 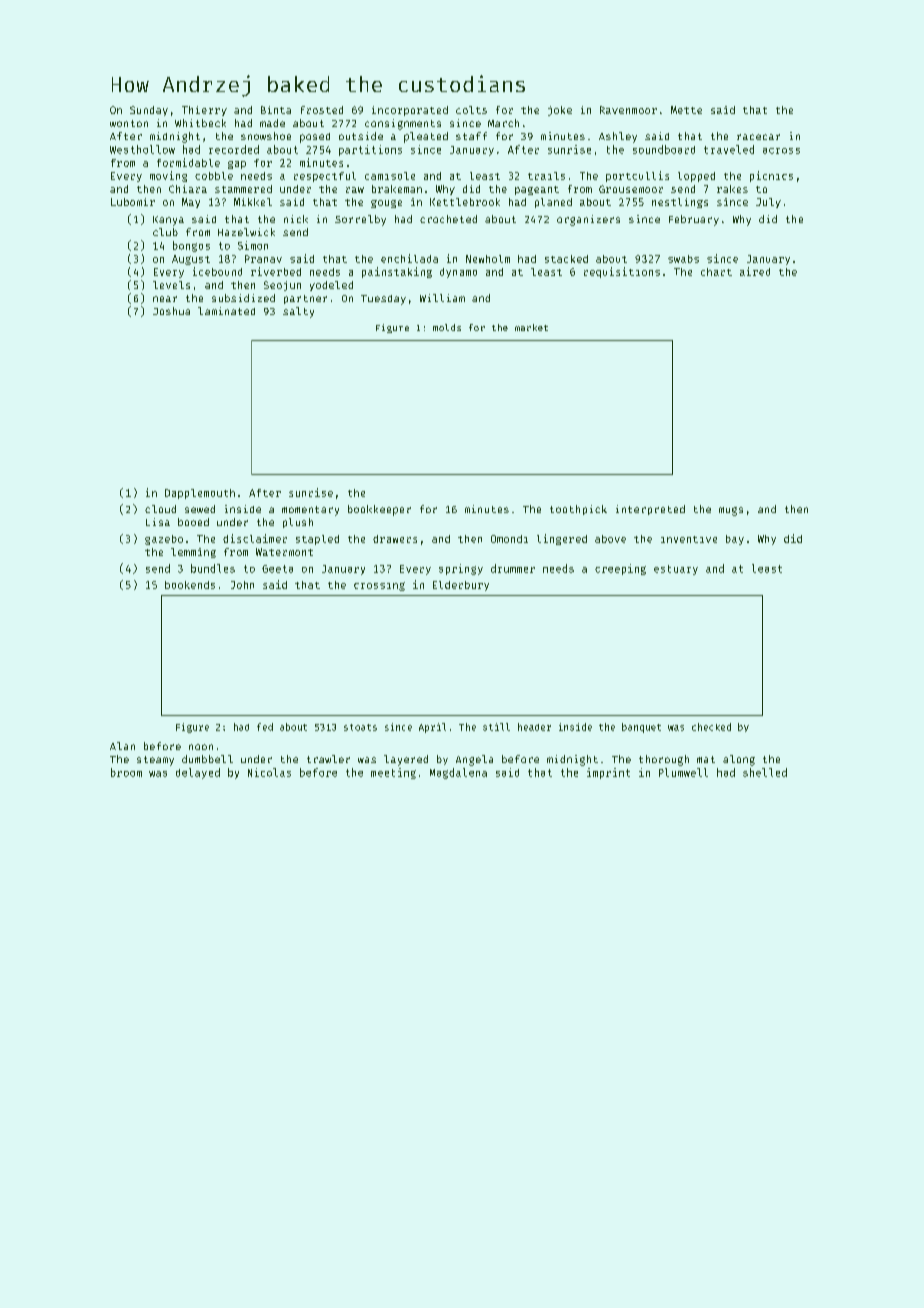 What do you see at coordinates (531, 327) in the screenshot?
I see `market` at bounding box center [531, 327].
